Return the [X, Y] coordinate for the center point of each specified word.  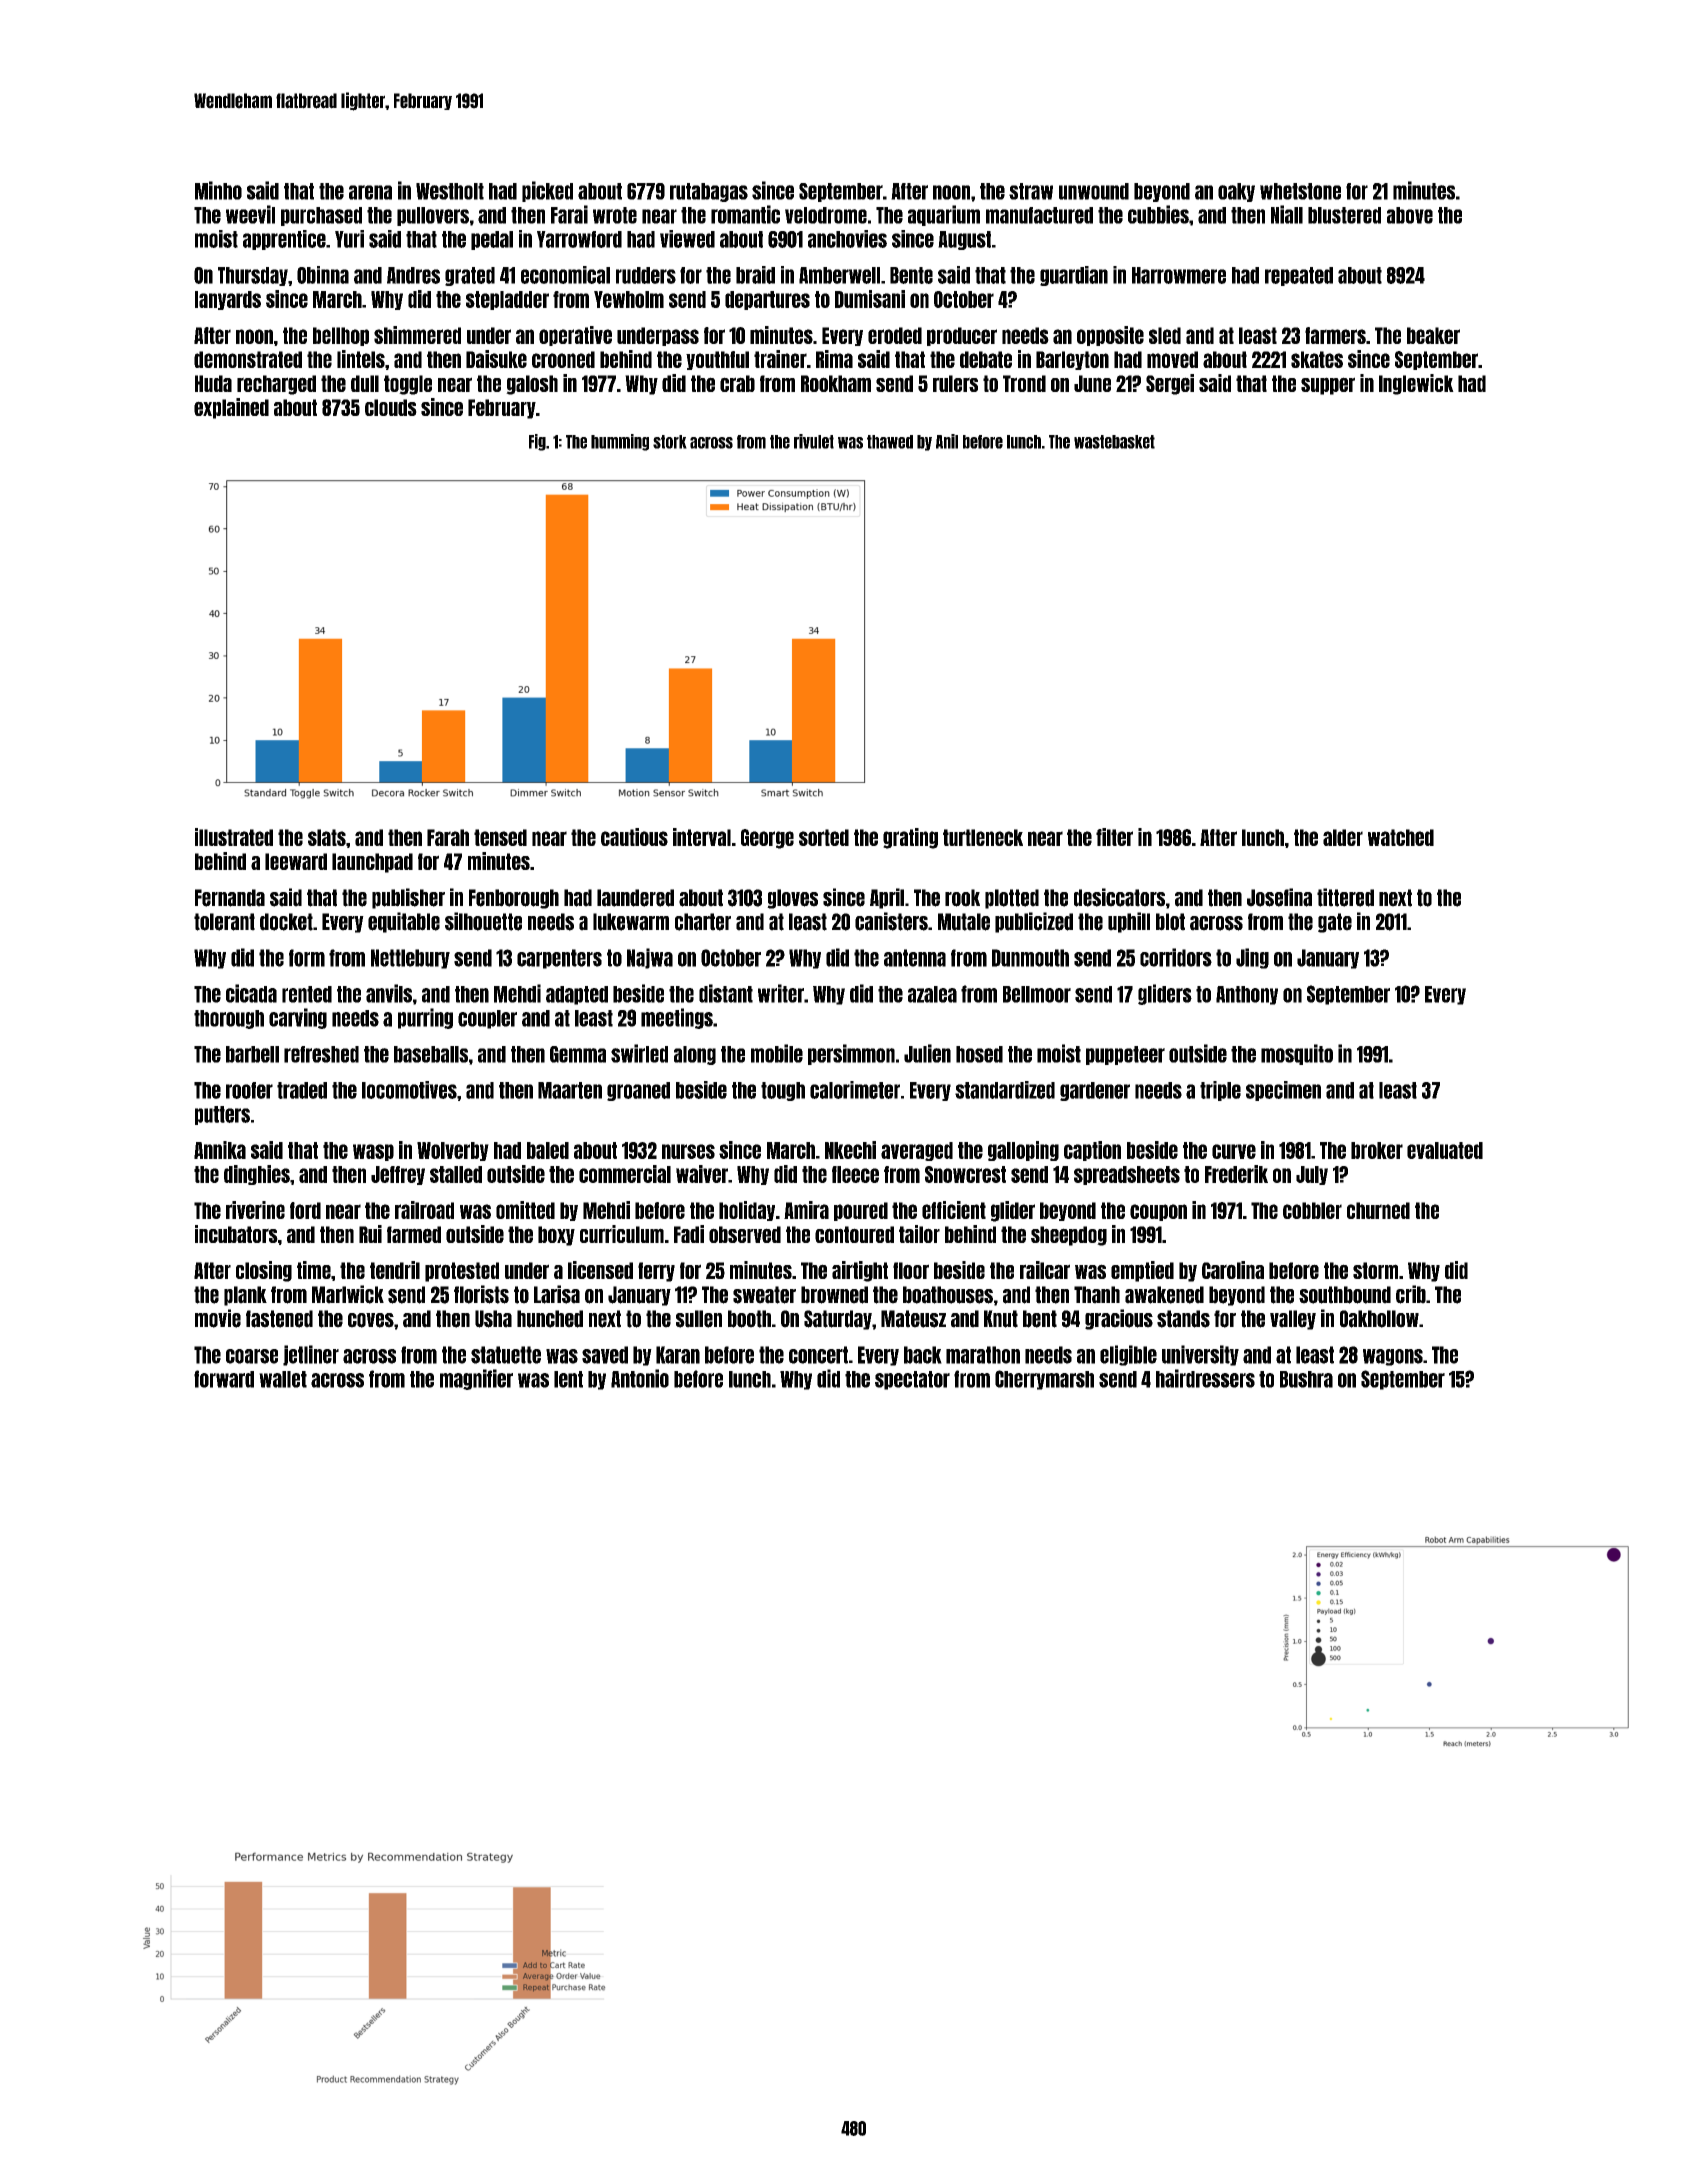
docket [286, 922]
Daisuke [496, 359]
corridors [1176, 957]
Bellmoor [1037, 994]
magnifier [476, 1379]
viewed [687, 239]
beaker [1433, 335]
